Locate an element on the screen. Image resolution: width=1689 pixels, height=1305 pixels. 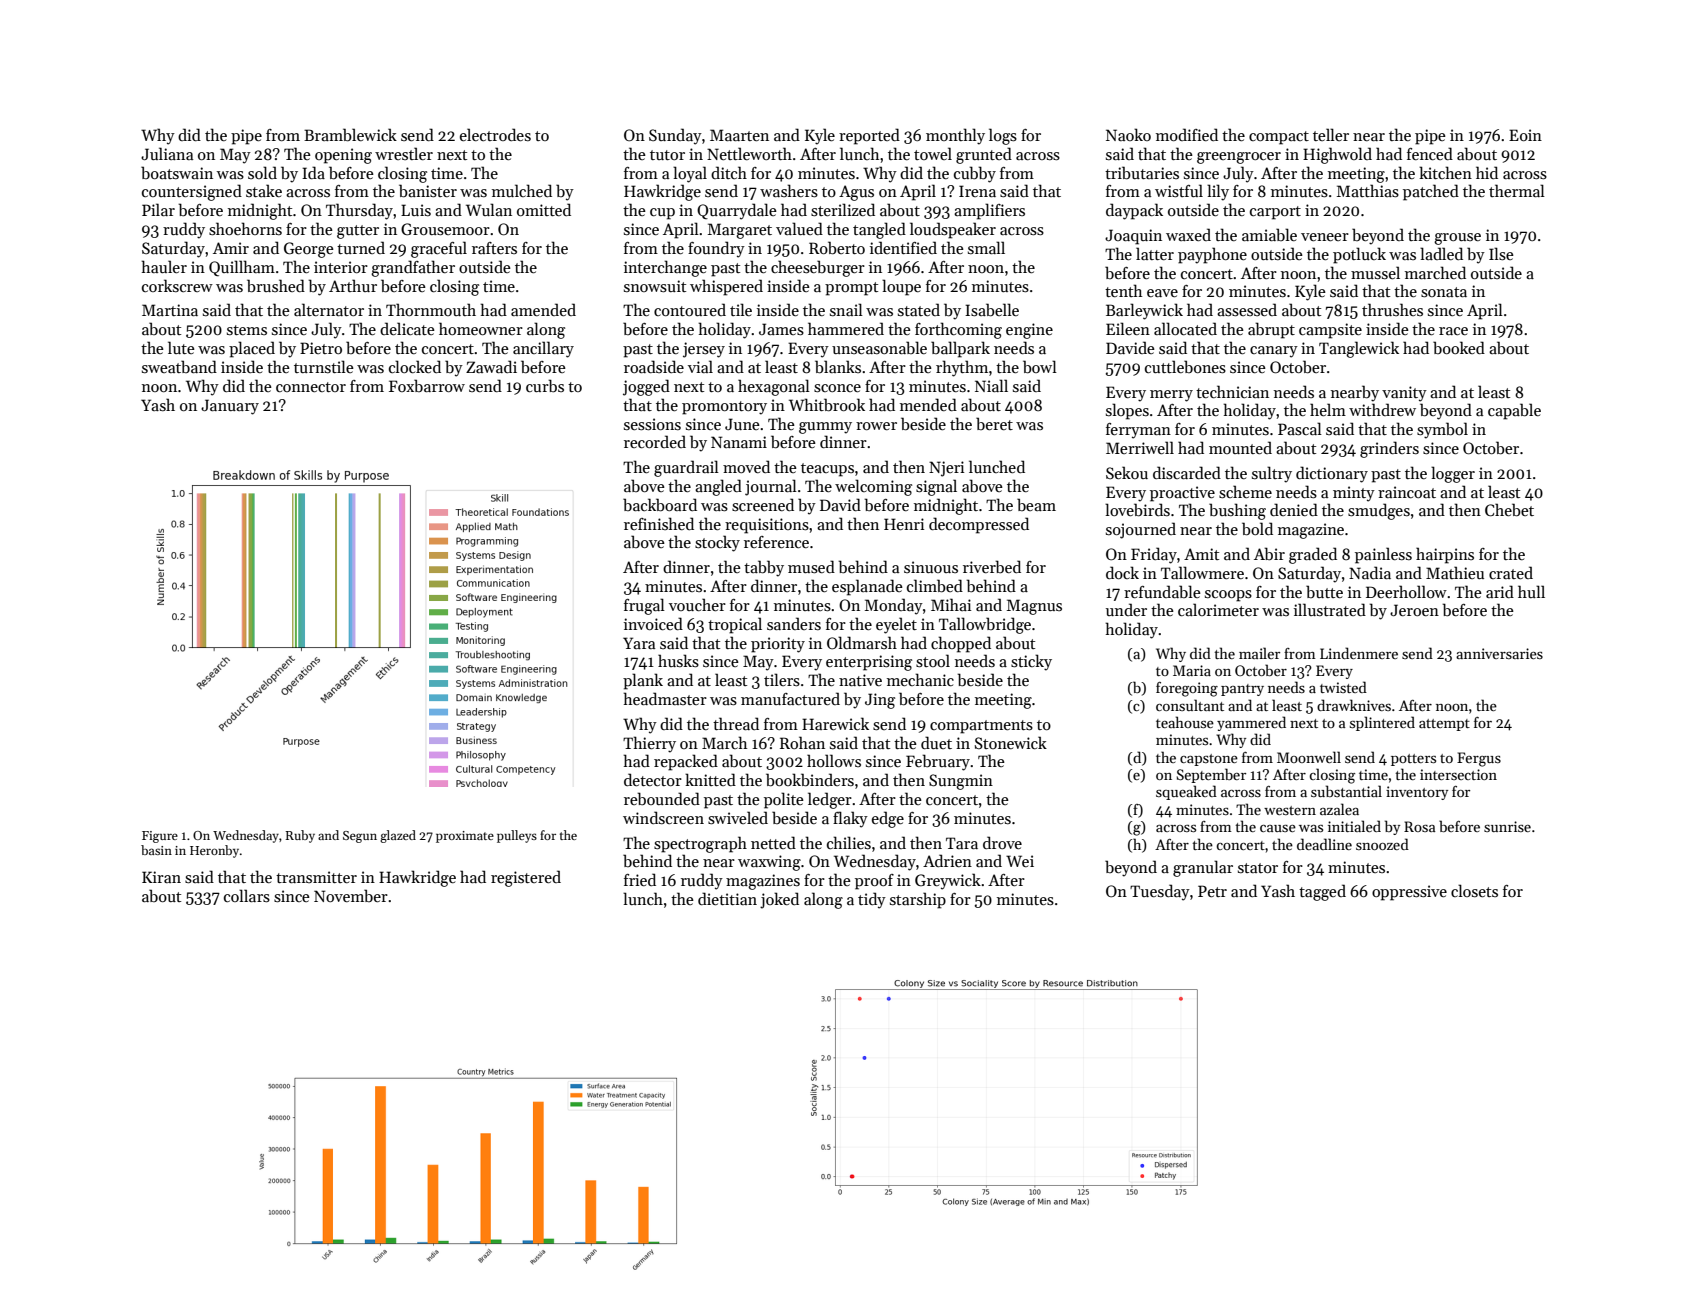
sconce is located at coordinates (837, 388).
